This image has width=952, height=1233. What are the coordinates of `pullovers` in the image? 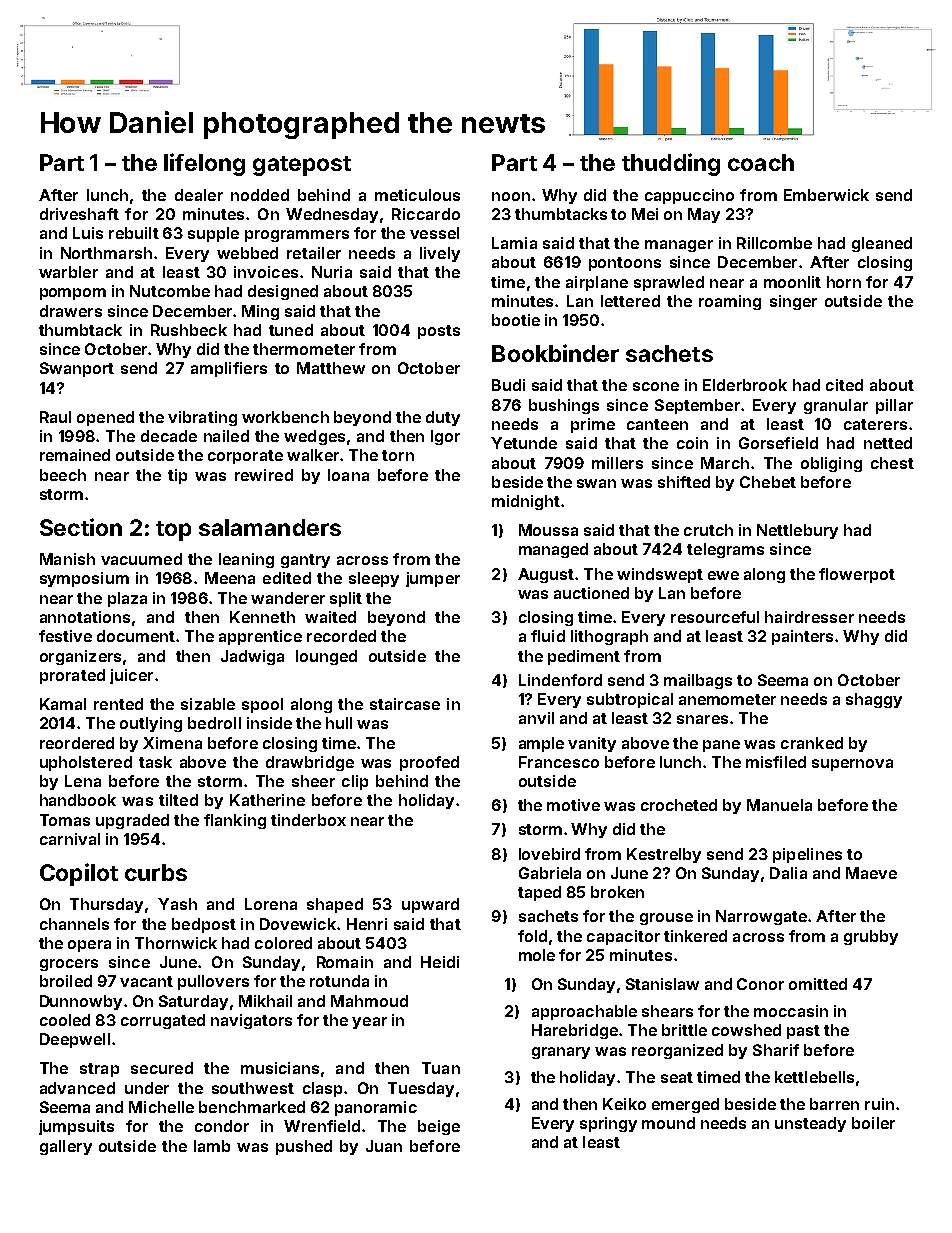 It's located at (213, 982).
